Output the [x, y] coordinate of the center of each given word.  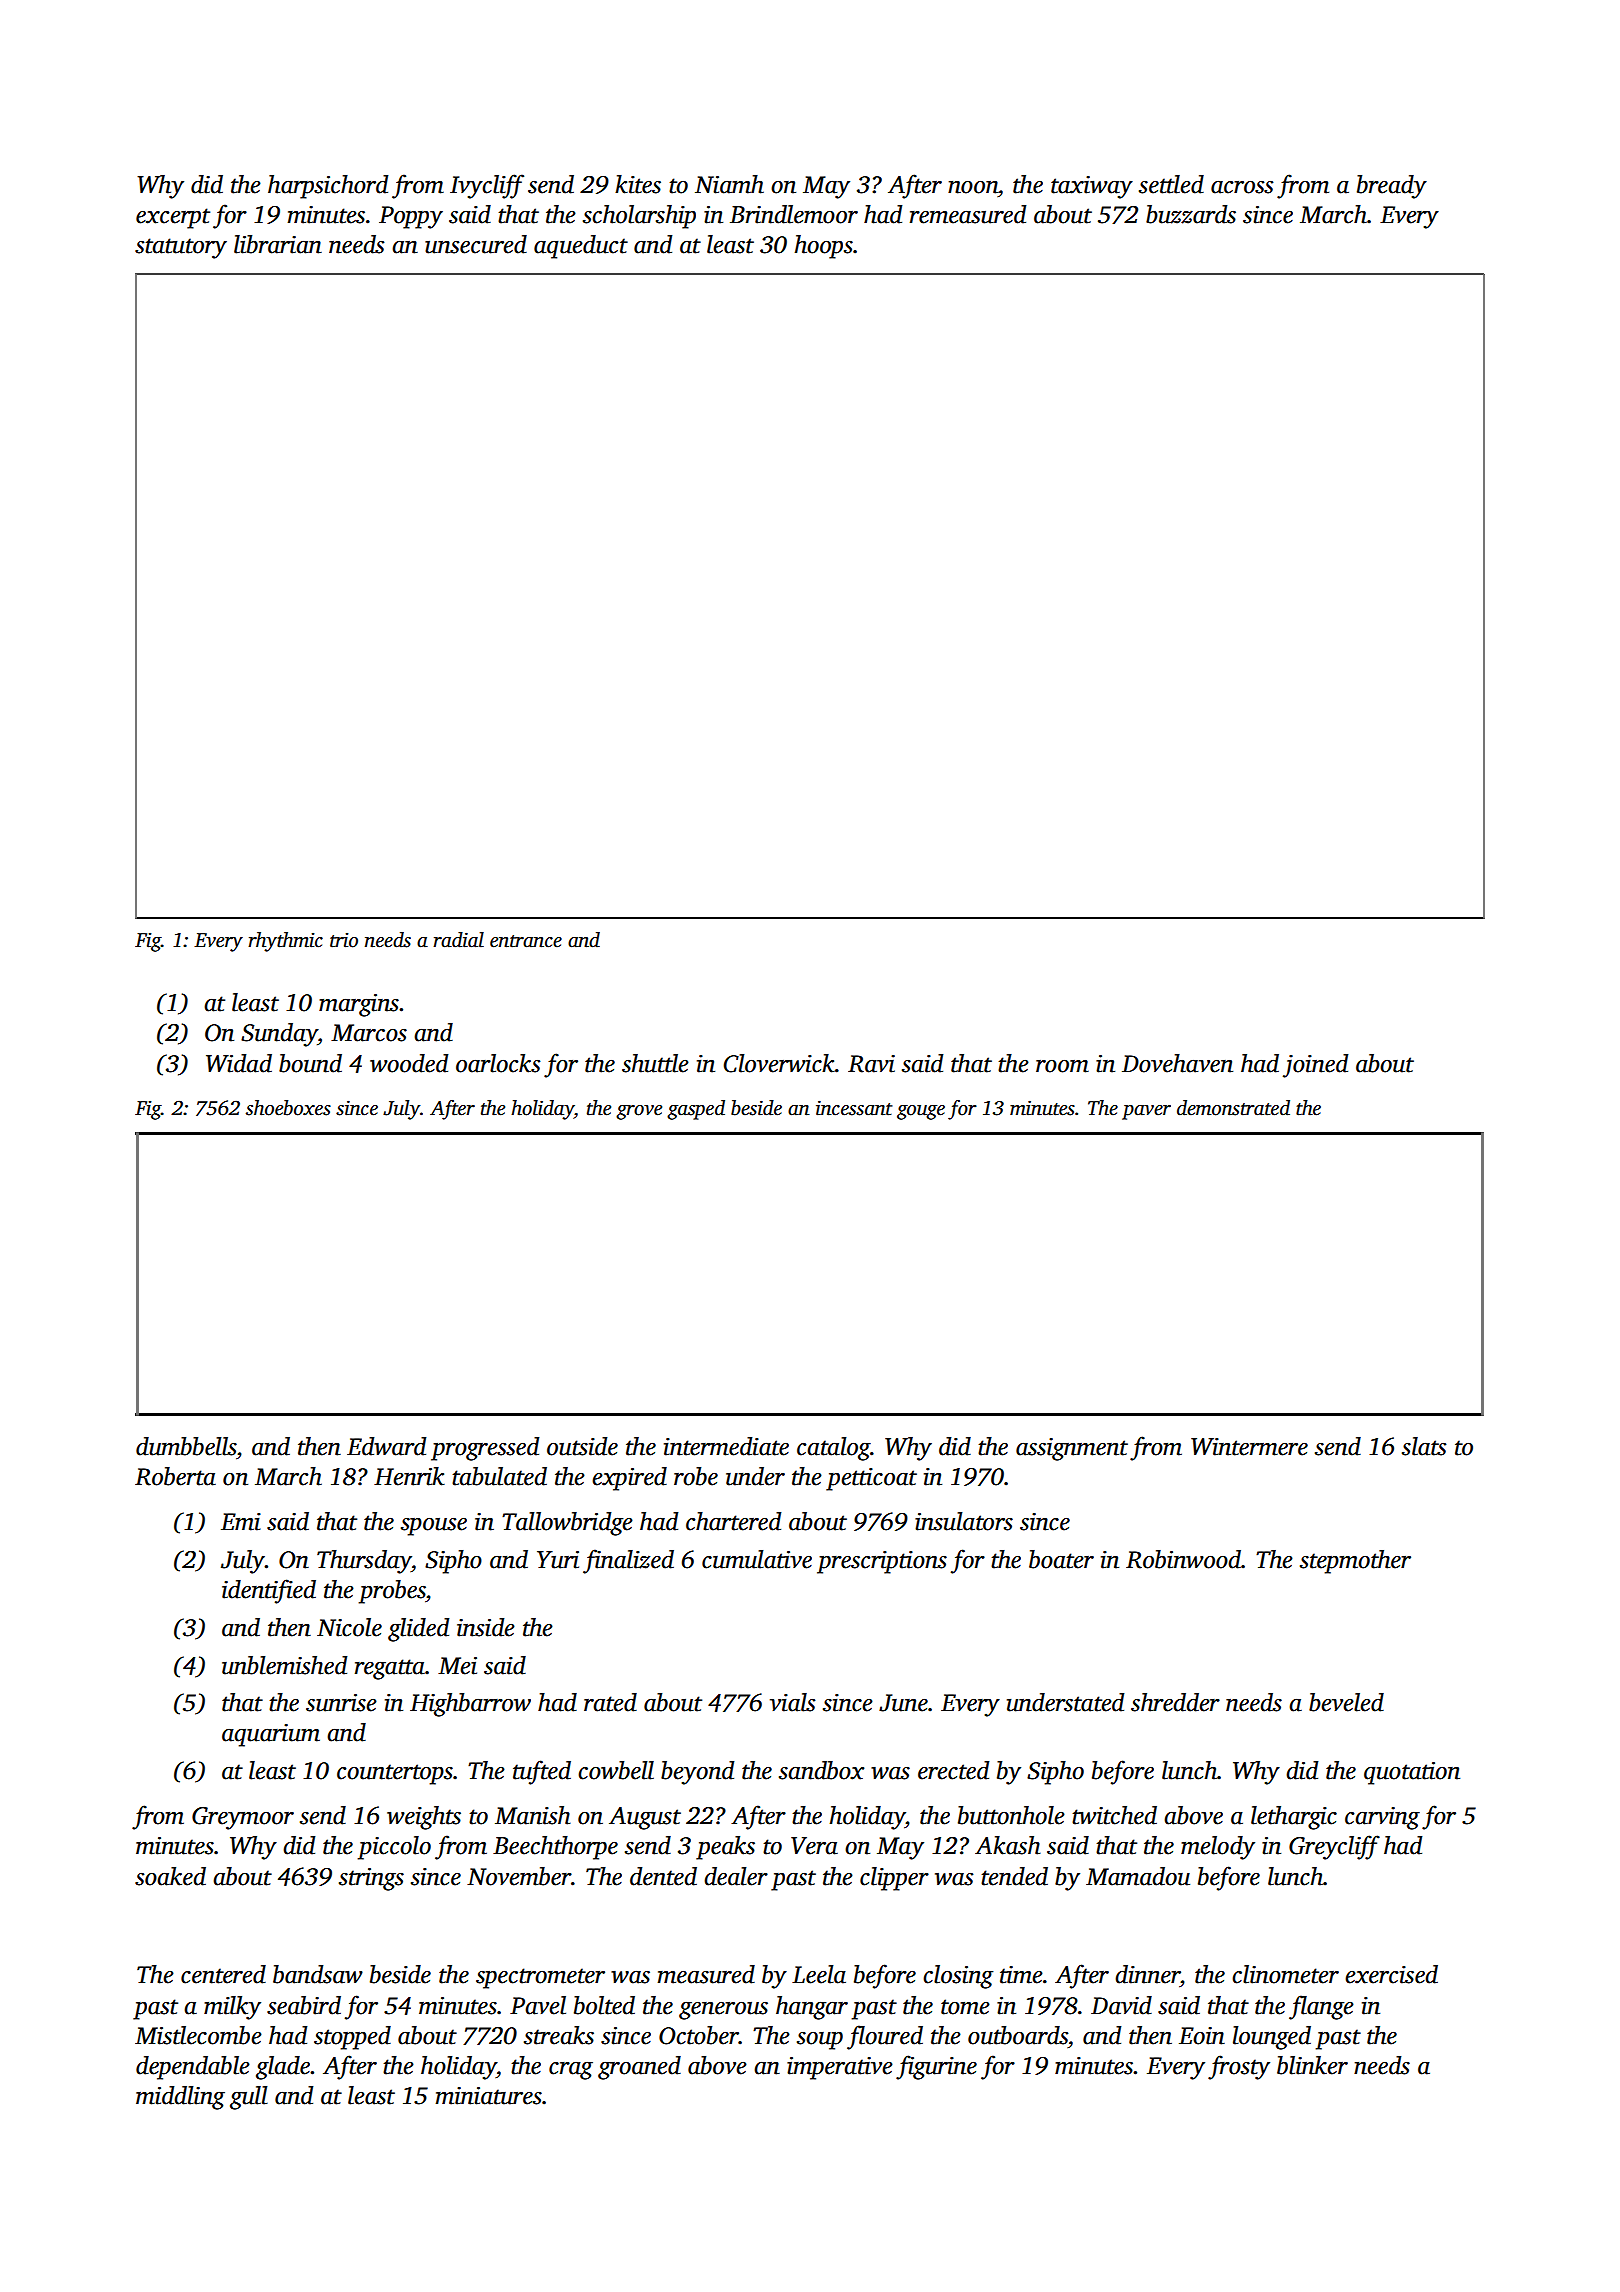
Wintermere [1249, 1447]
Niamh [729, 184]
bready [1392, 187]
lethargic [1294, 1818]
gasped [696, 1110]
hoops [824, 247]
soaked [170, 1876]
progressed [485, 1449]
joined [1316, 1066]
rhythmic [285, 942]
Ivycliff [487, 186]
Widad [239, 1063]
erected [954, 1770]
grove [639, 1112]
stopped [352, 2038]
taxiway [1092, 187]
